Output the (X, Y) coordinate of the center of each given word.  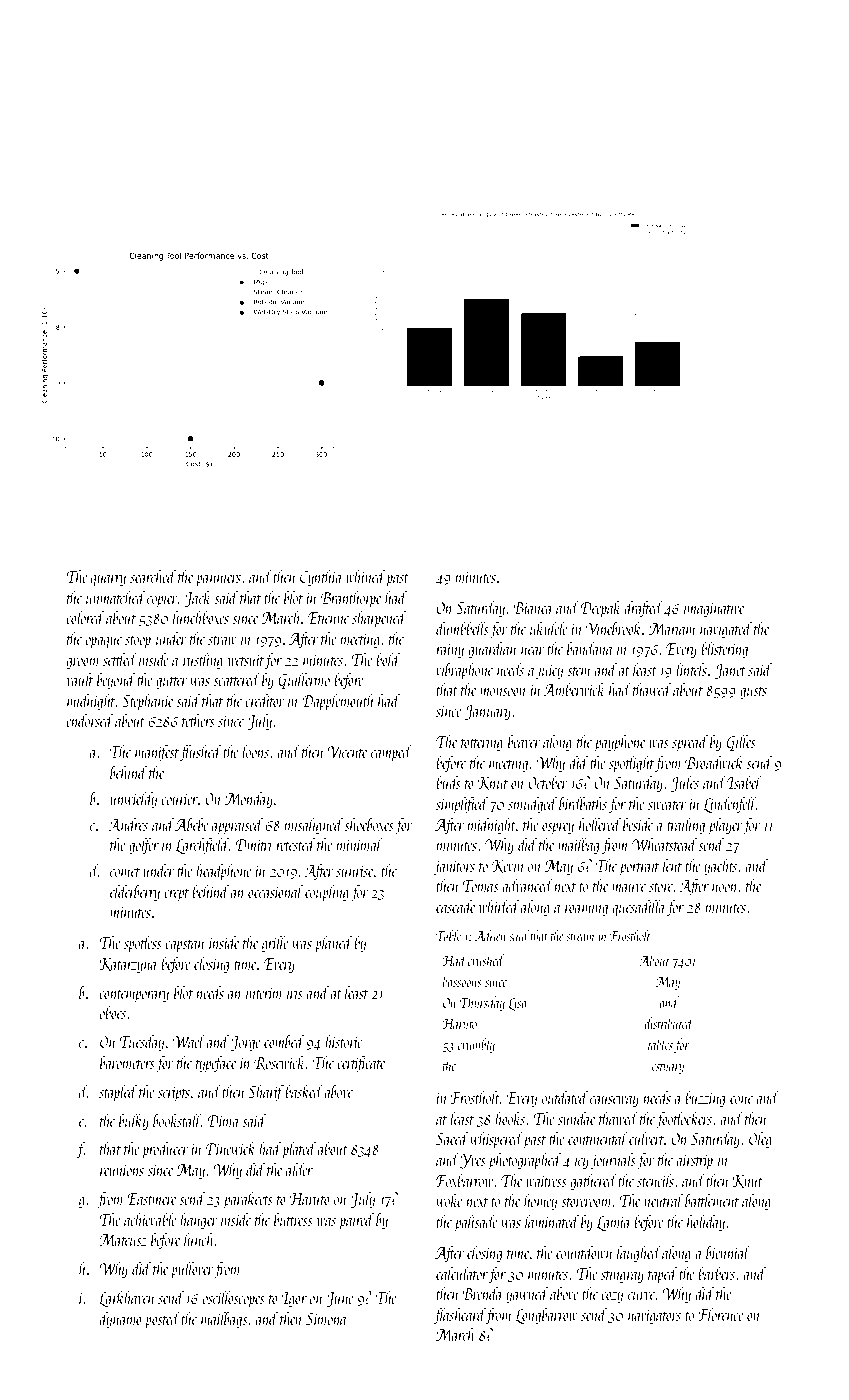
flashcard (460, 1316)
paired (356, 1221)
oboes (112, 1012)
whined (366, 576)
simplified (462, 805)
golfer (144, 846)
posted (162, 1320)
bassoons (462, 981)
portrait (639, 868)
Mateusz (123, 1240)
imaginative (714, 610)
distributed (669, 1023)
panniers (218, 579)
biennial (728, 1252)
